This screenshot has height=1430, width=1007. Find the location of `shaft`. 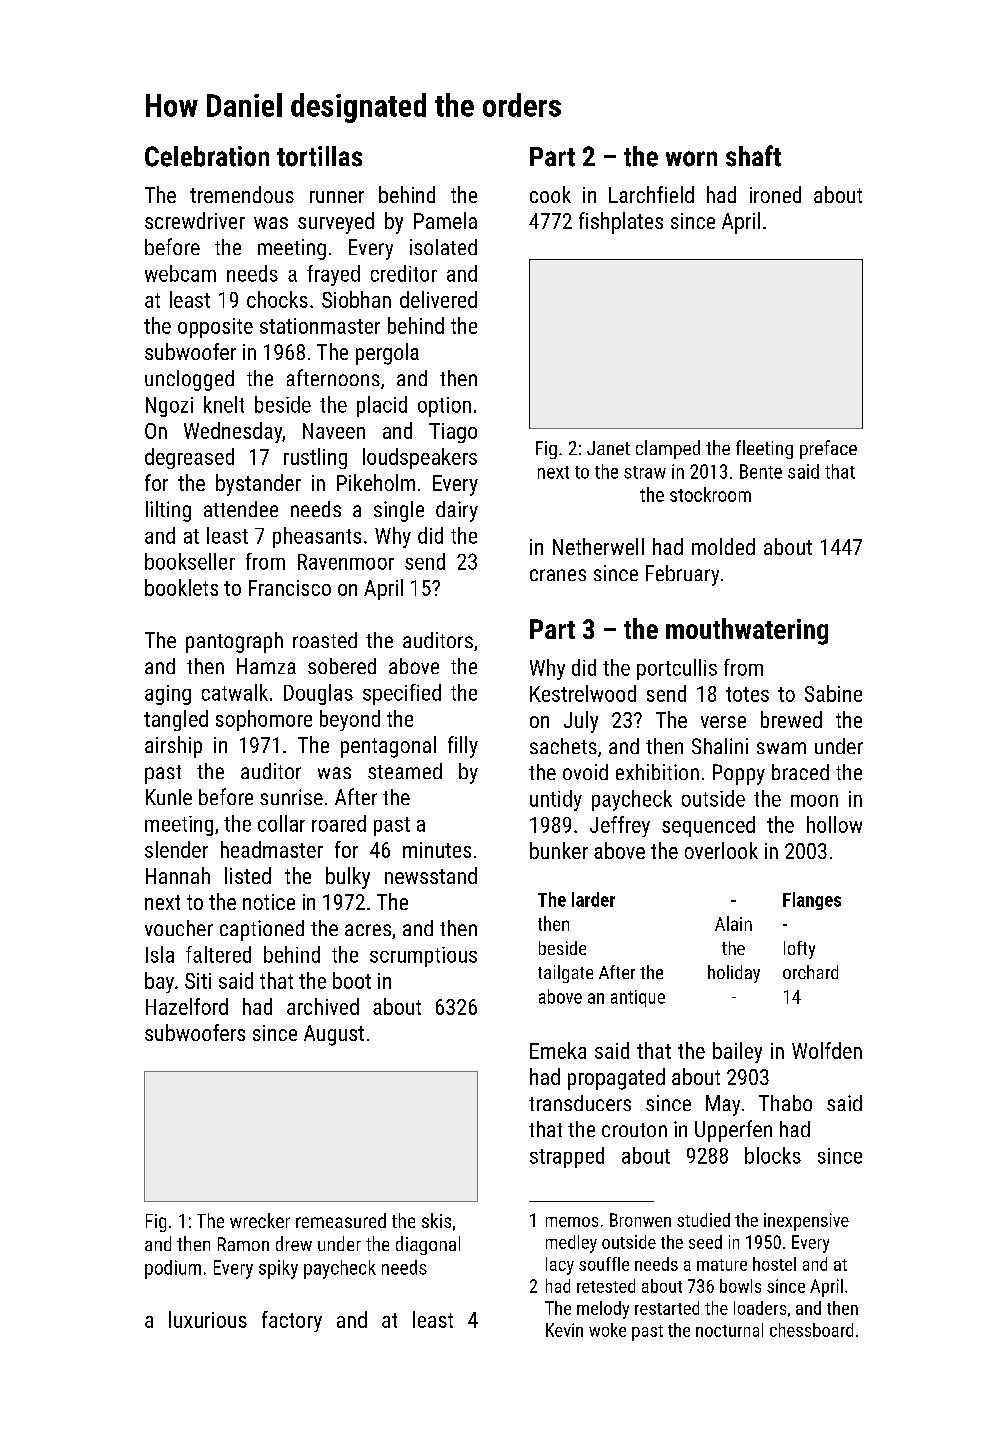

shaft is located at coordinates (753, 156).
